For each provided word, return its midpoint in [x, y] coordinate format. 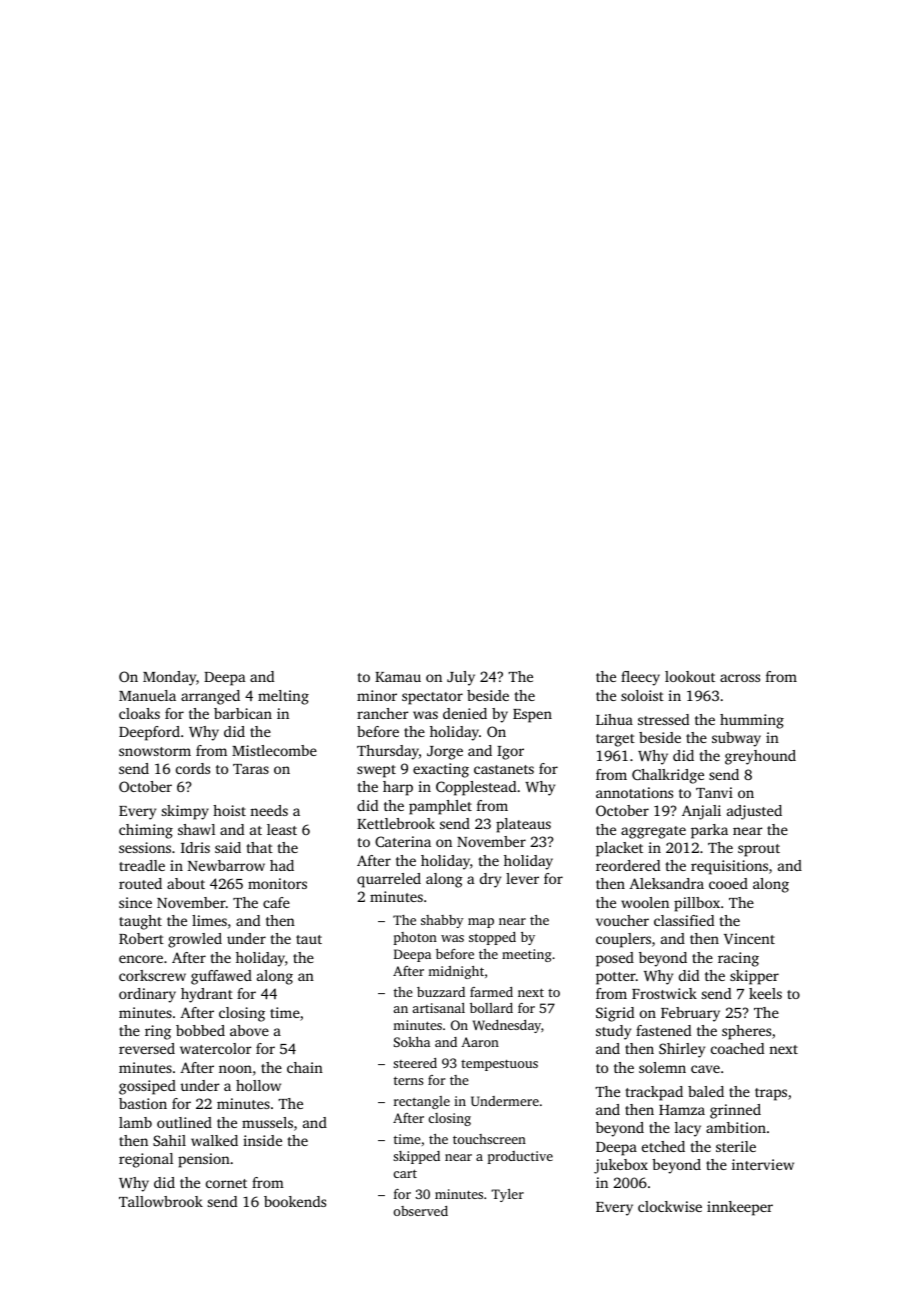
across [740, 678]
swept [376, 771]
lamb [135, 1122]
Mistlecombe [274, 750]
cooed [728, 883]
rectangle [422, 1102]
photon [415, 938]
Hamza [682, 1110]
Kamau [398, 677]
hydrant [207, 995]
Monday [169, 678]
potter [616, 978]
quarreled [389, 880]
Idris [195, 847]
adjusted [754, 812]
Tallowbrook [161, 1201]
